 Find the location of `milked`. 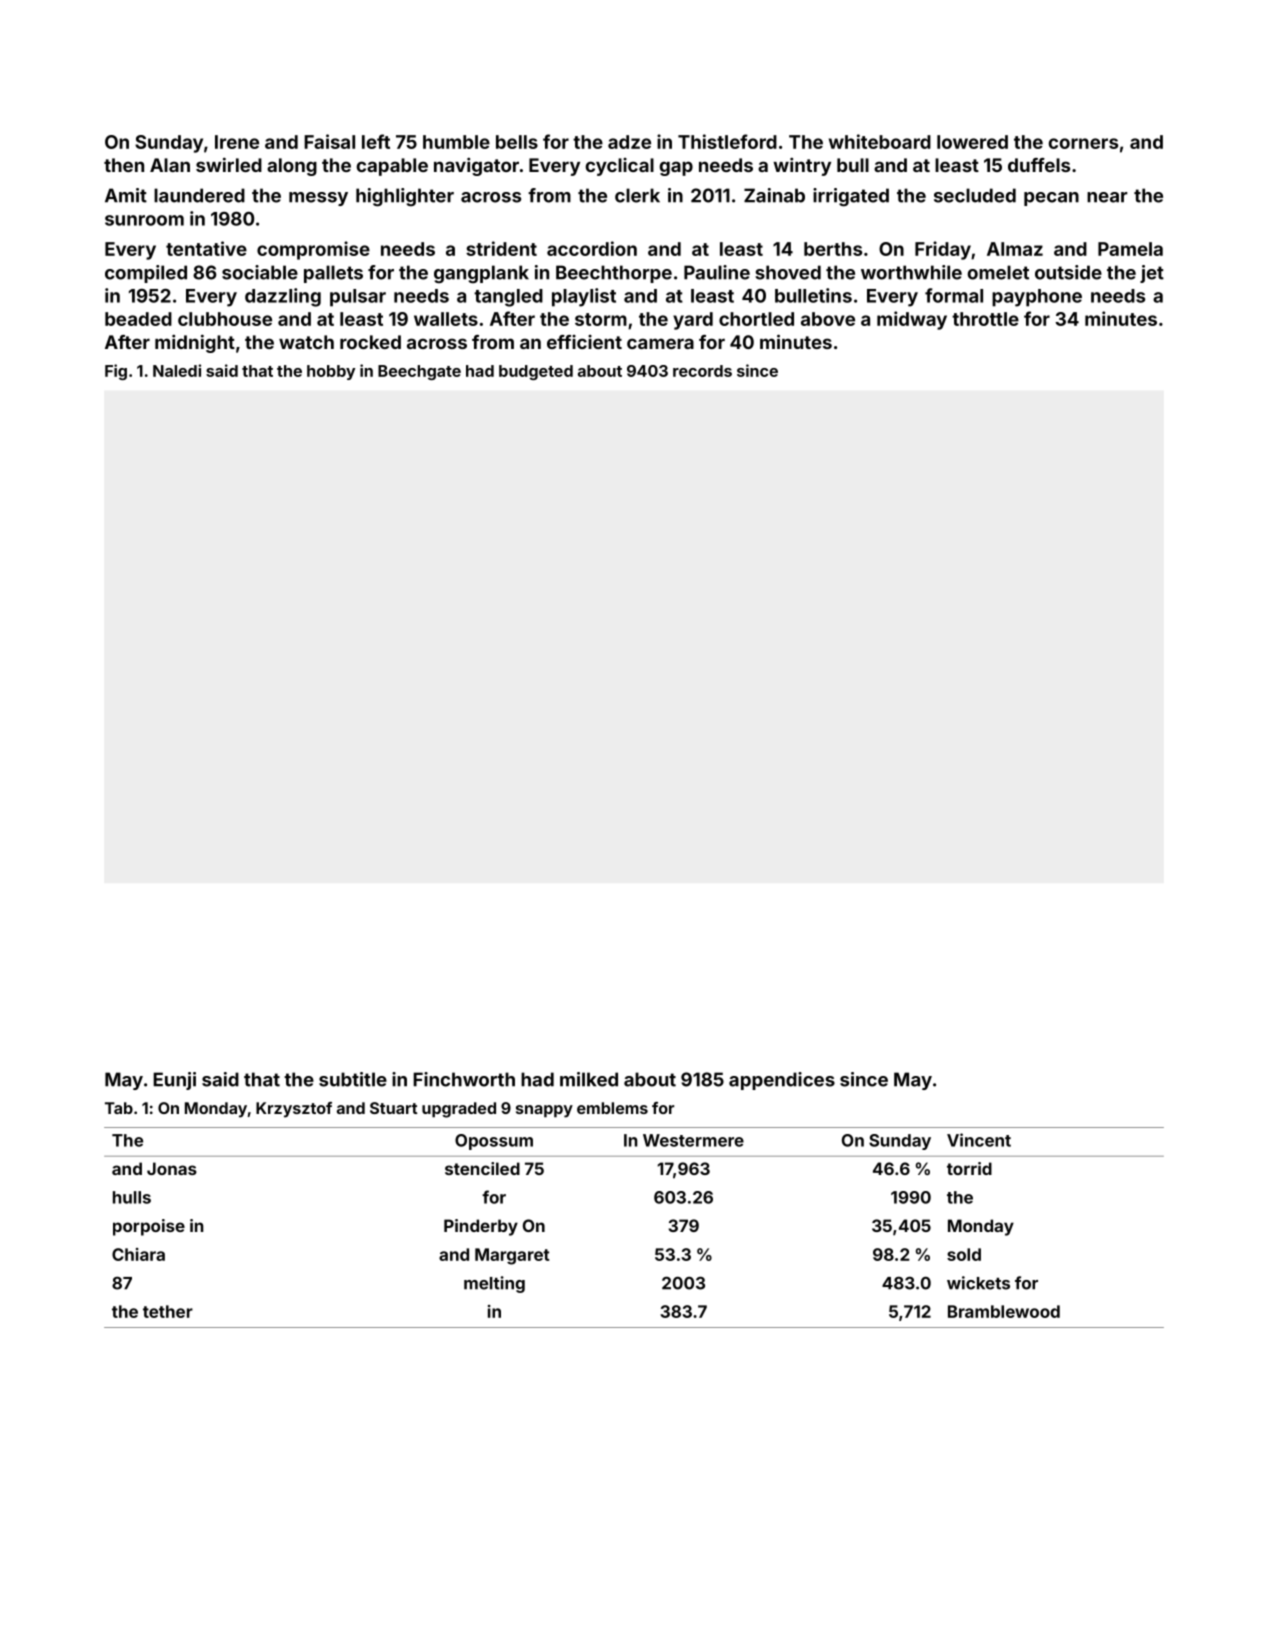

milked is located at coordinates (589, 1079).
